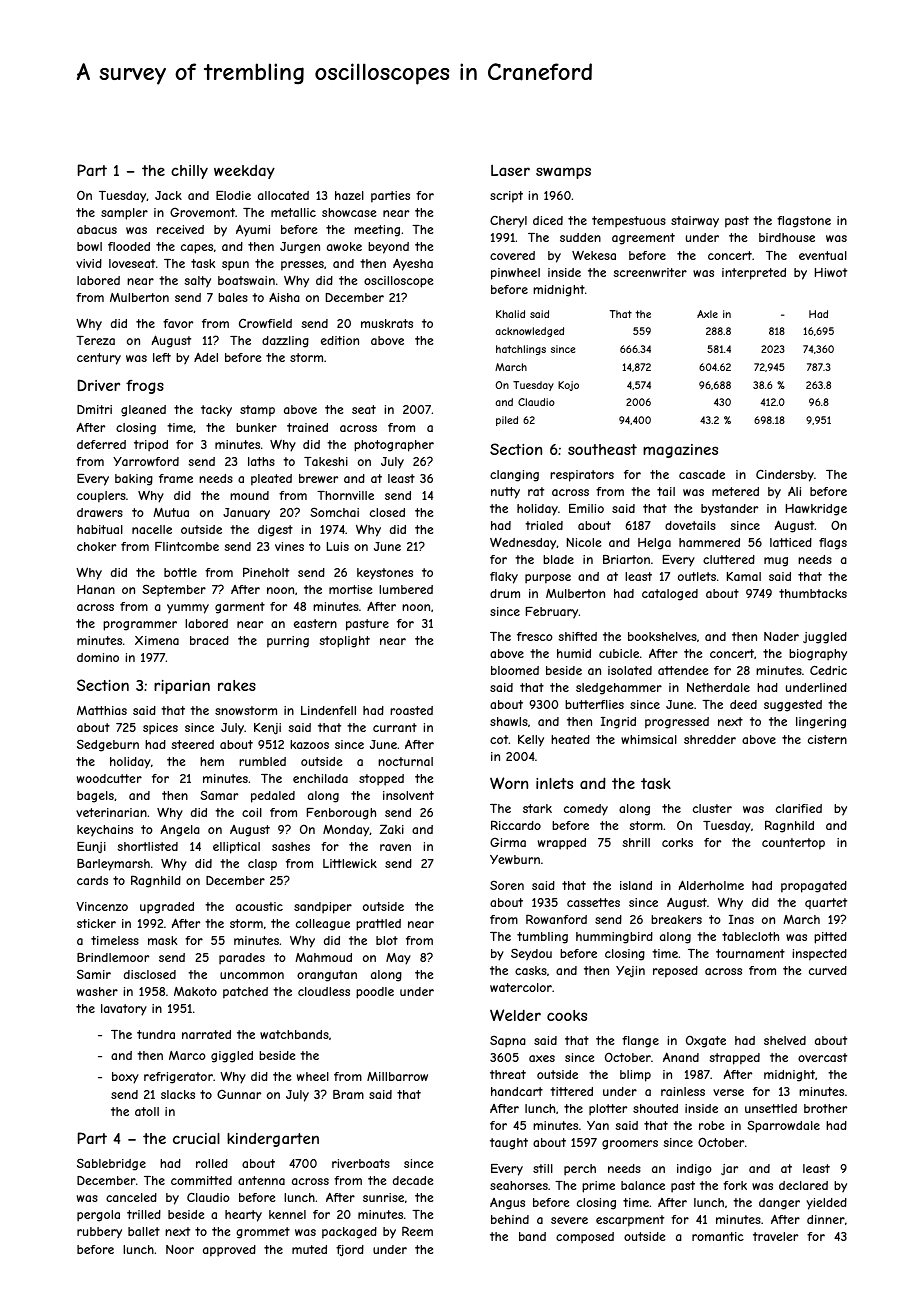 The height and width of the document is (1311, 924). Describe the element at coordinates (261, 1180) in the document. I see `antenna` at that location.
